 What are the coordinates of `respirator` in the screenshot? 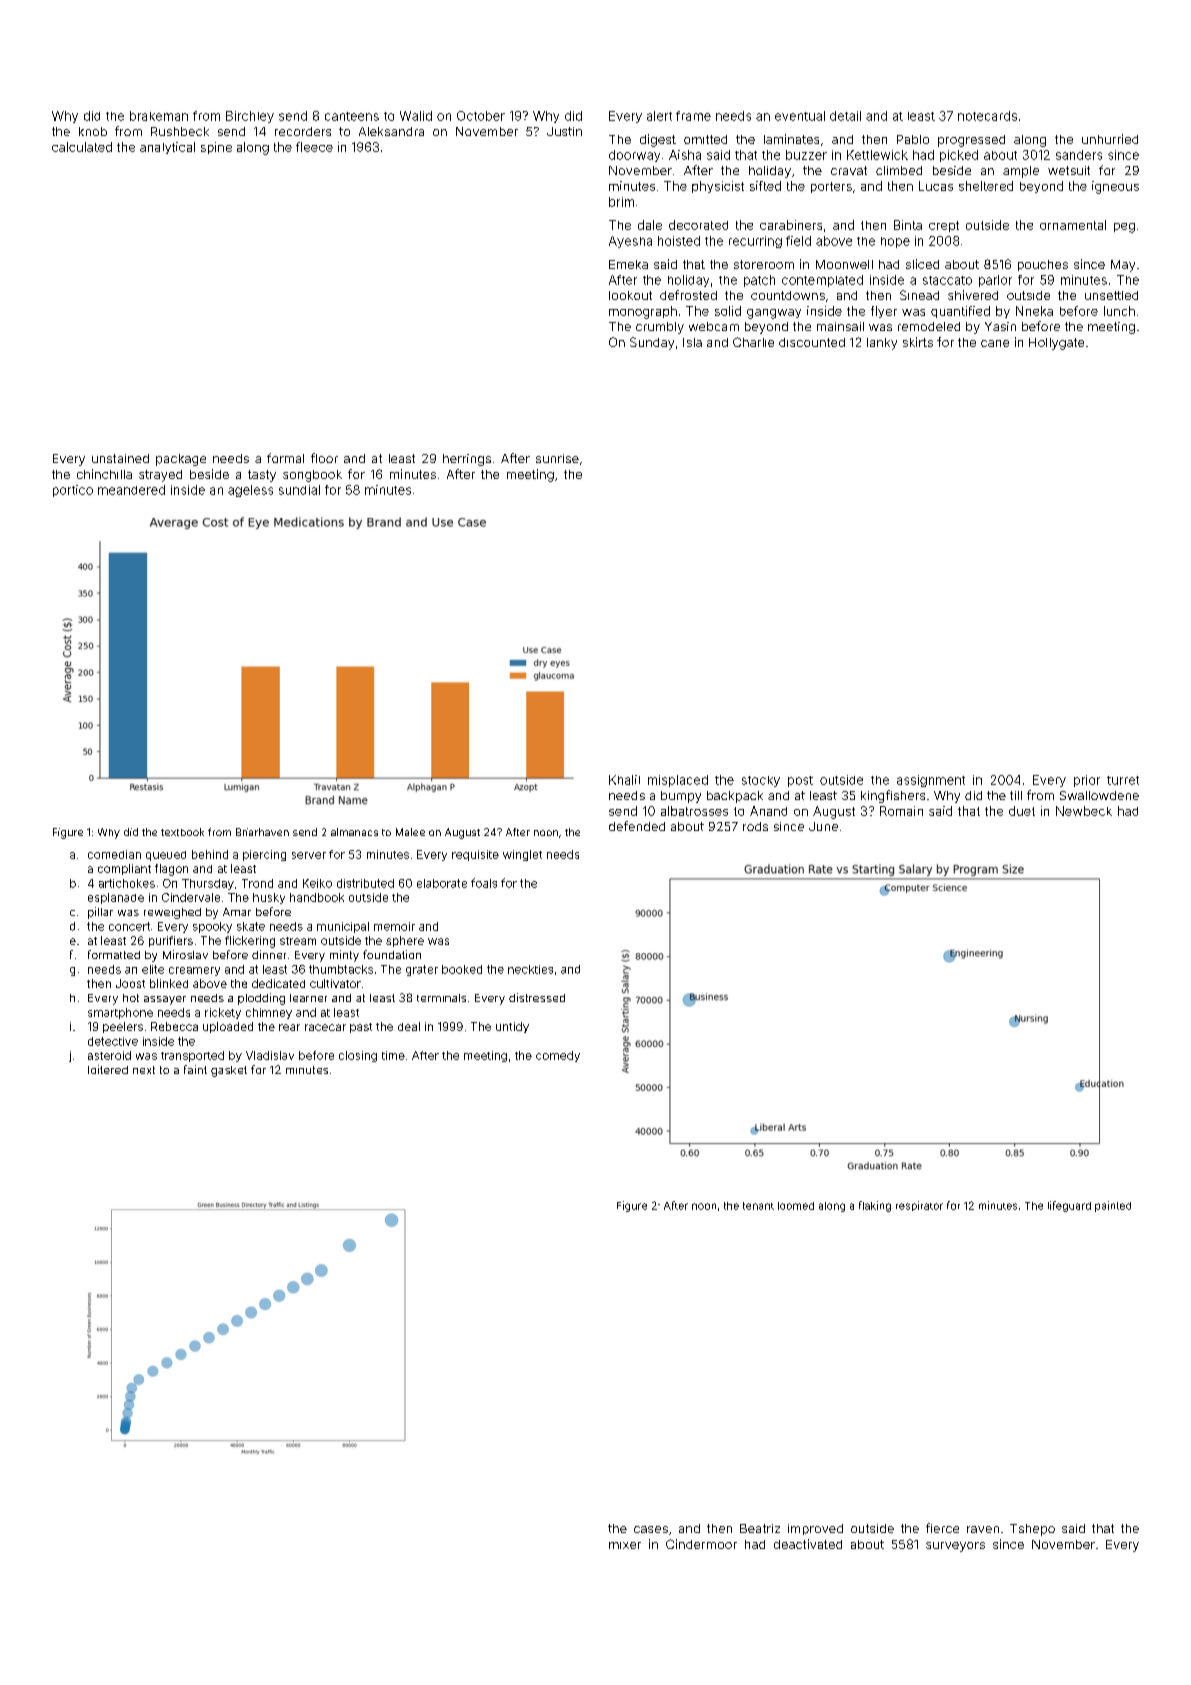 It's located at (919, 1206).
